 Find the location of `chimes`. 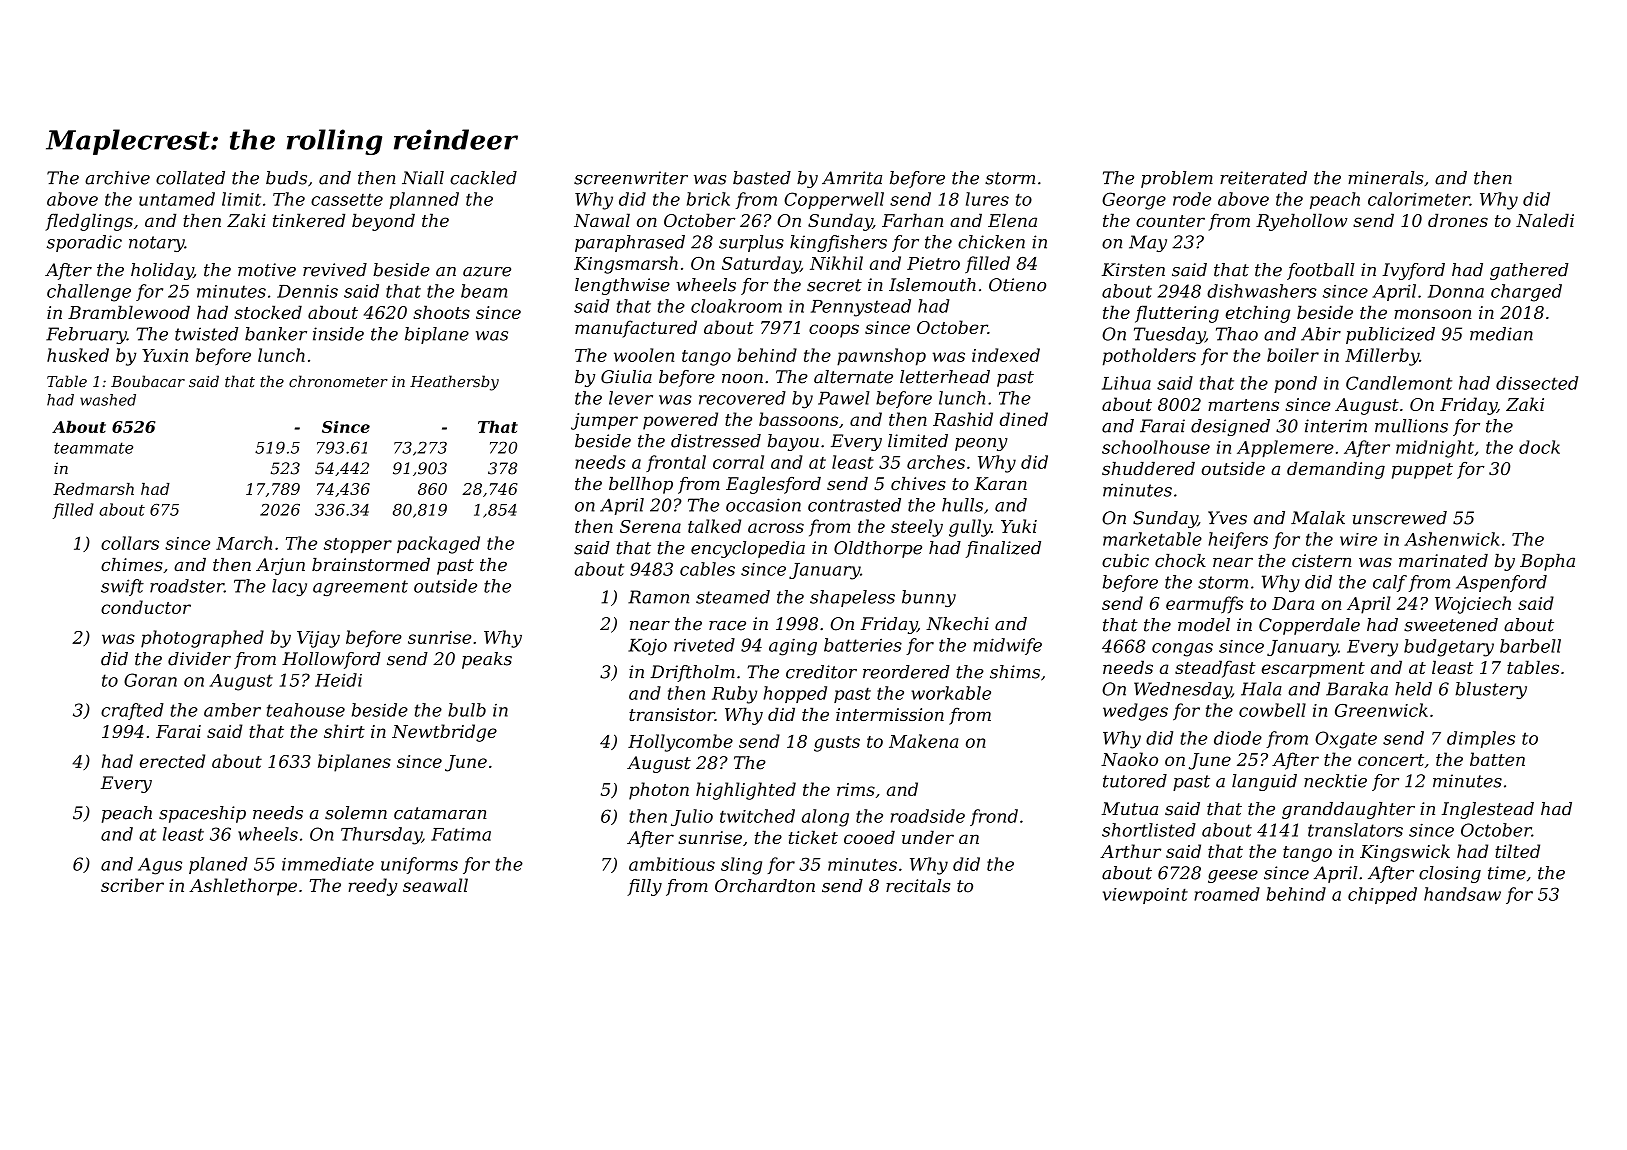

chimes is located at coordinates (132, 564).
